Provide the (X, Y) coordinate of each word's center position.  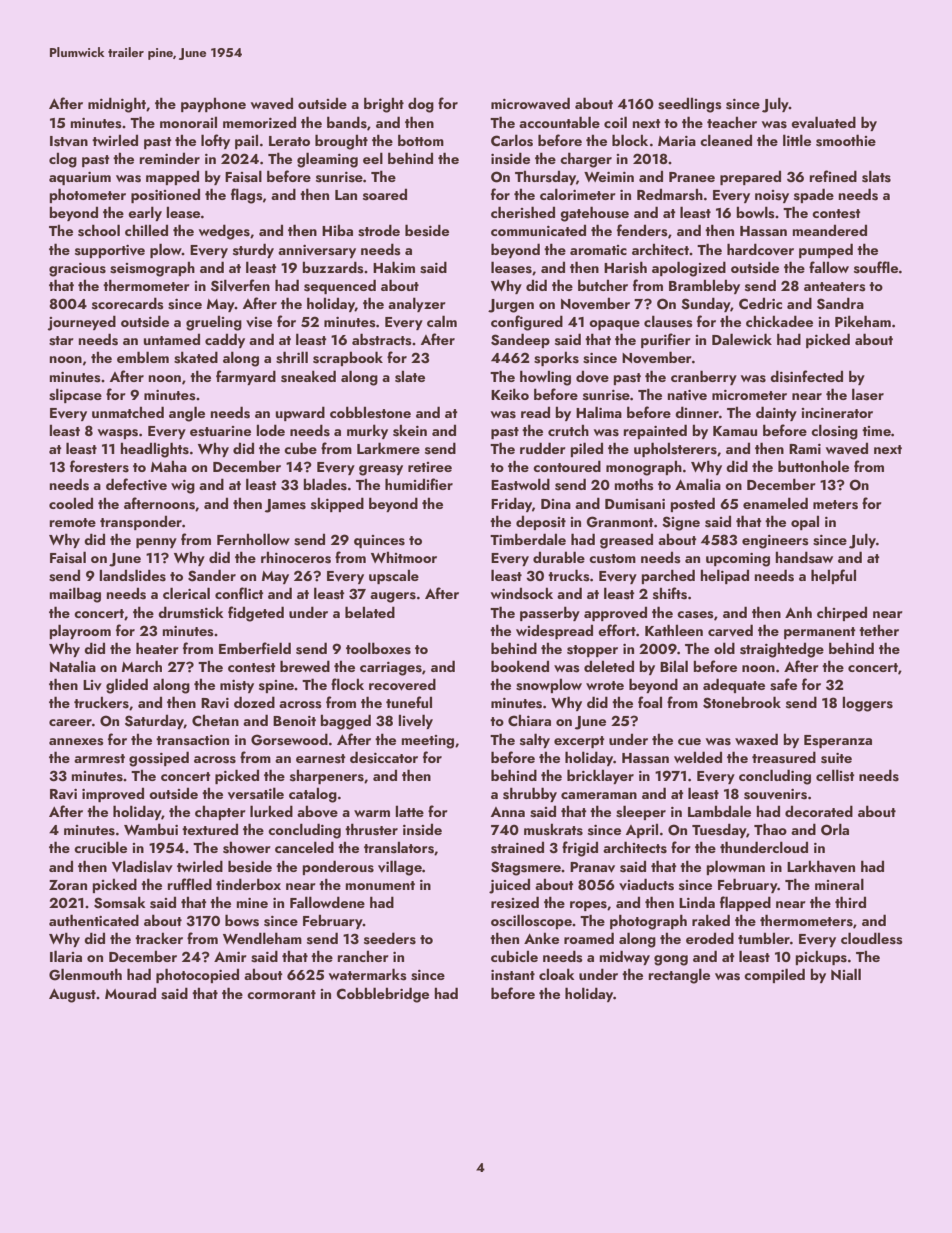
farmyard (246, 377)
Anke (541, 938)
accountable (559, 122)
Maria (677, 141)
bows (242, 920)
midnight (117, 105)
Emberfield (255, 648)
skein (410, 430)
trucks (569, 575)
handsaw (804, 557)
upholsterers (675, 449)
